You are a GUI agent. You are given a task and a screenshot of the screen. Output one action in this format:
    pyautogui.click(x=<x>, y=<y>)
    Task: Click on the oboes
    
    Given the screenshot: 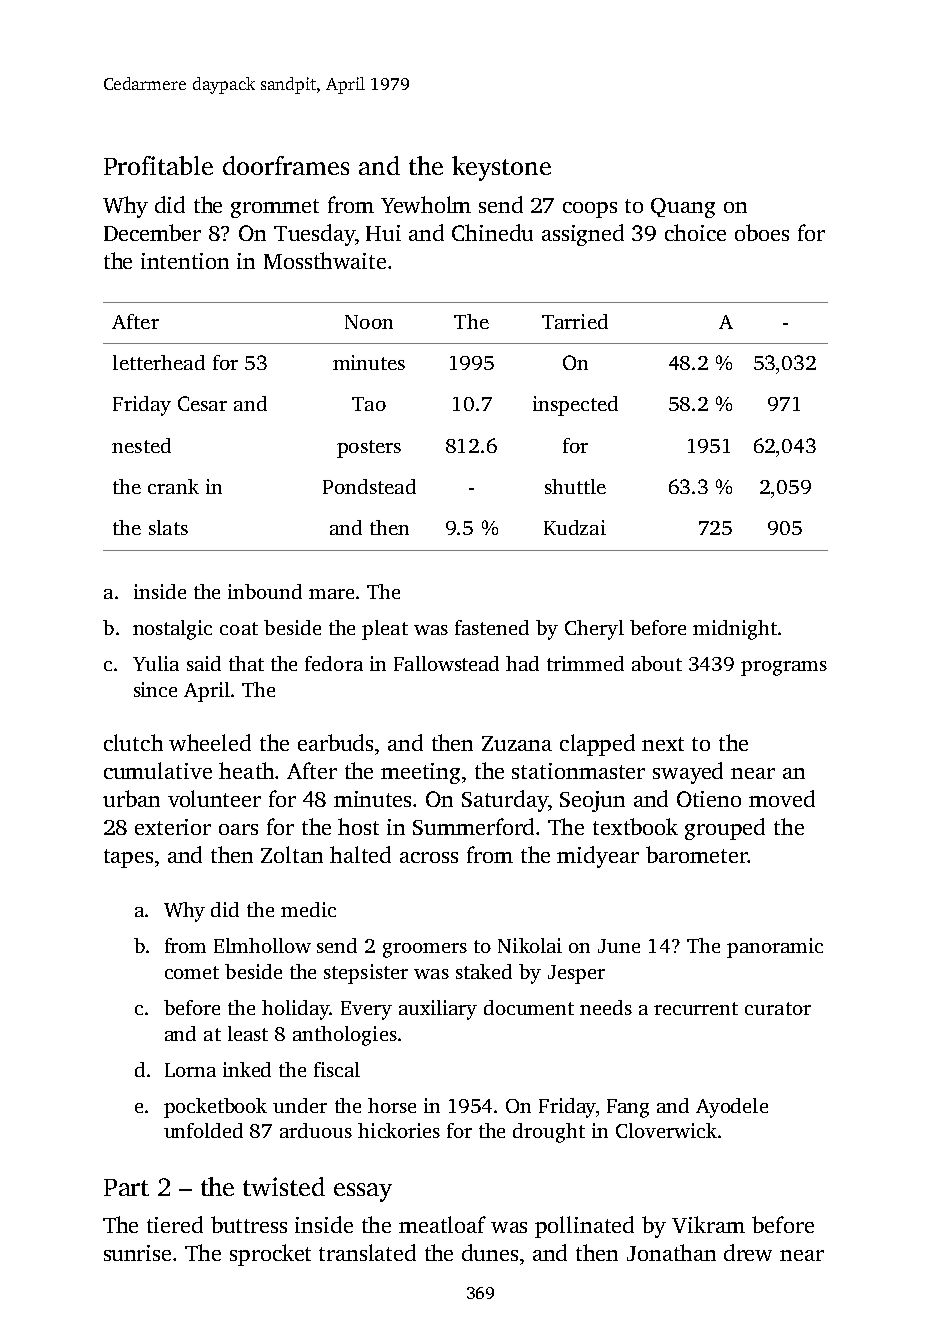 What is the action you would take?
    pyautogui.click(x=762, y=232)
